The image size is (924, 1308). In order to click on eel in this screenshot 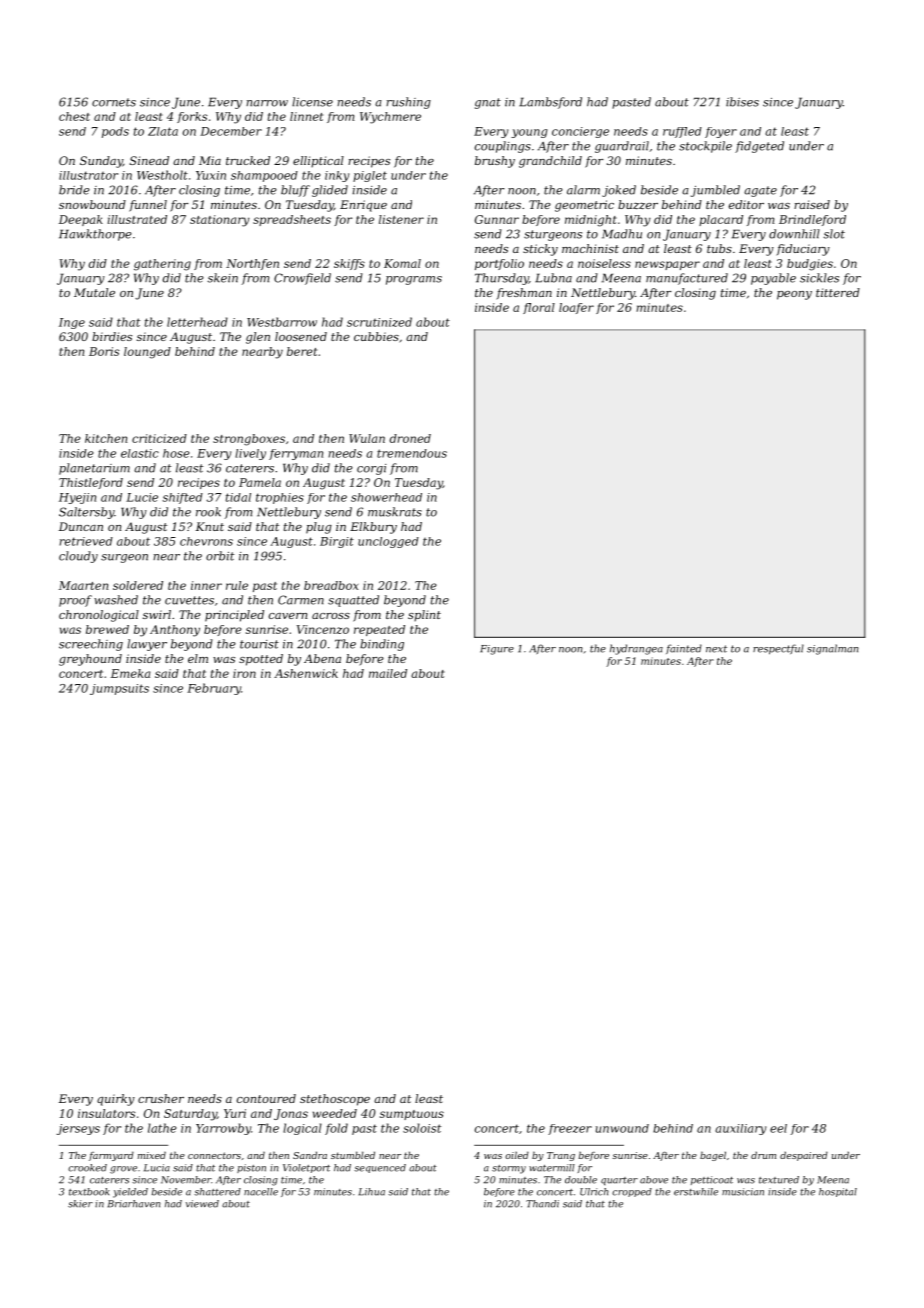, I will do `click(778, 1128)`.
